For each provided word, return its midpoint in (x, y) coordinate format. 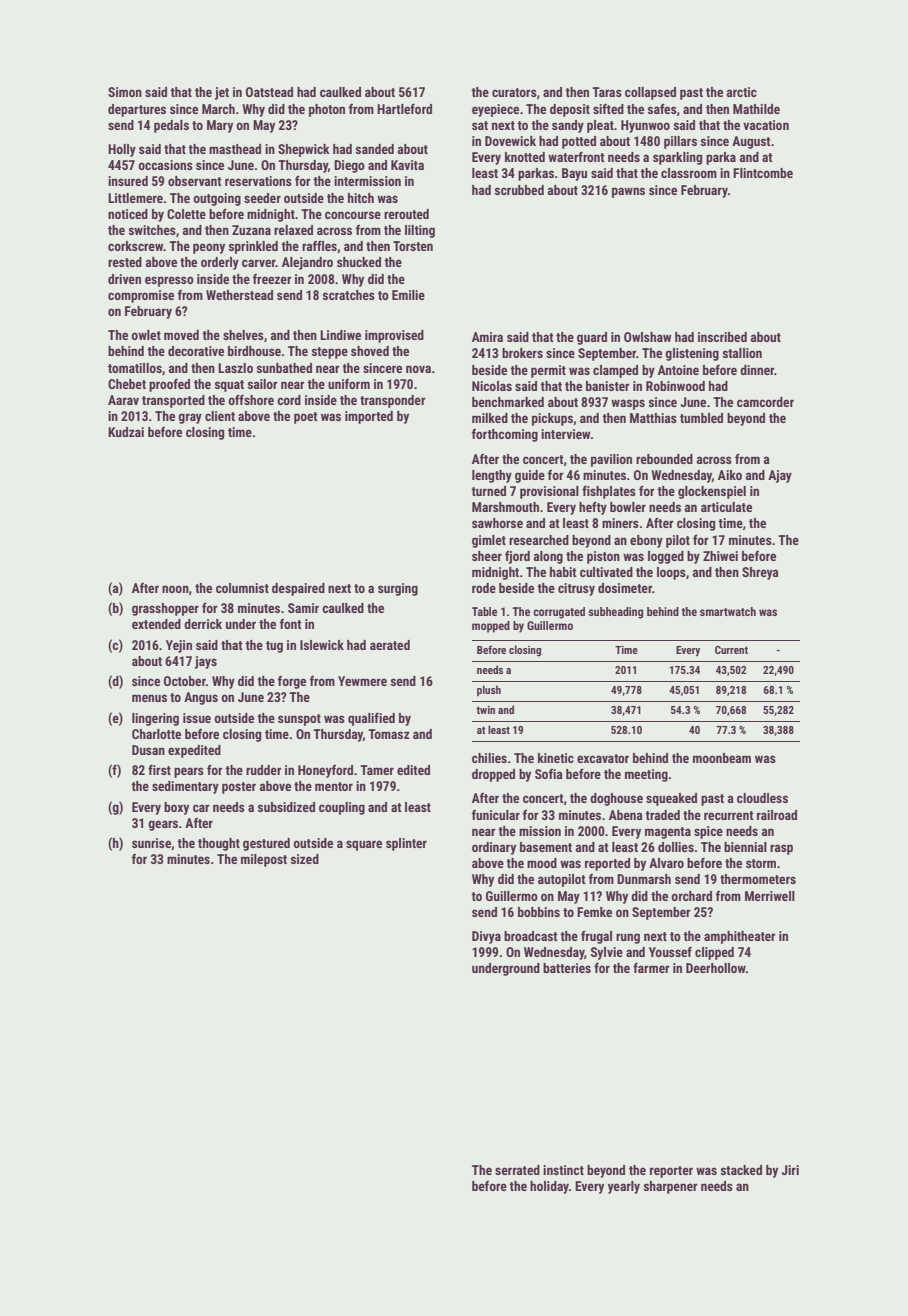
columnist (242, 588)
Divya (486, 937)
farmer (651, 967)
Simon (125, 92)
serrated (517, 1170)
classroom (689, 173)
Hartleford (404, 108)
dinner (757, 370)
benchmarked (508, 402)
